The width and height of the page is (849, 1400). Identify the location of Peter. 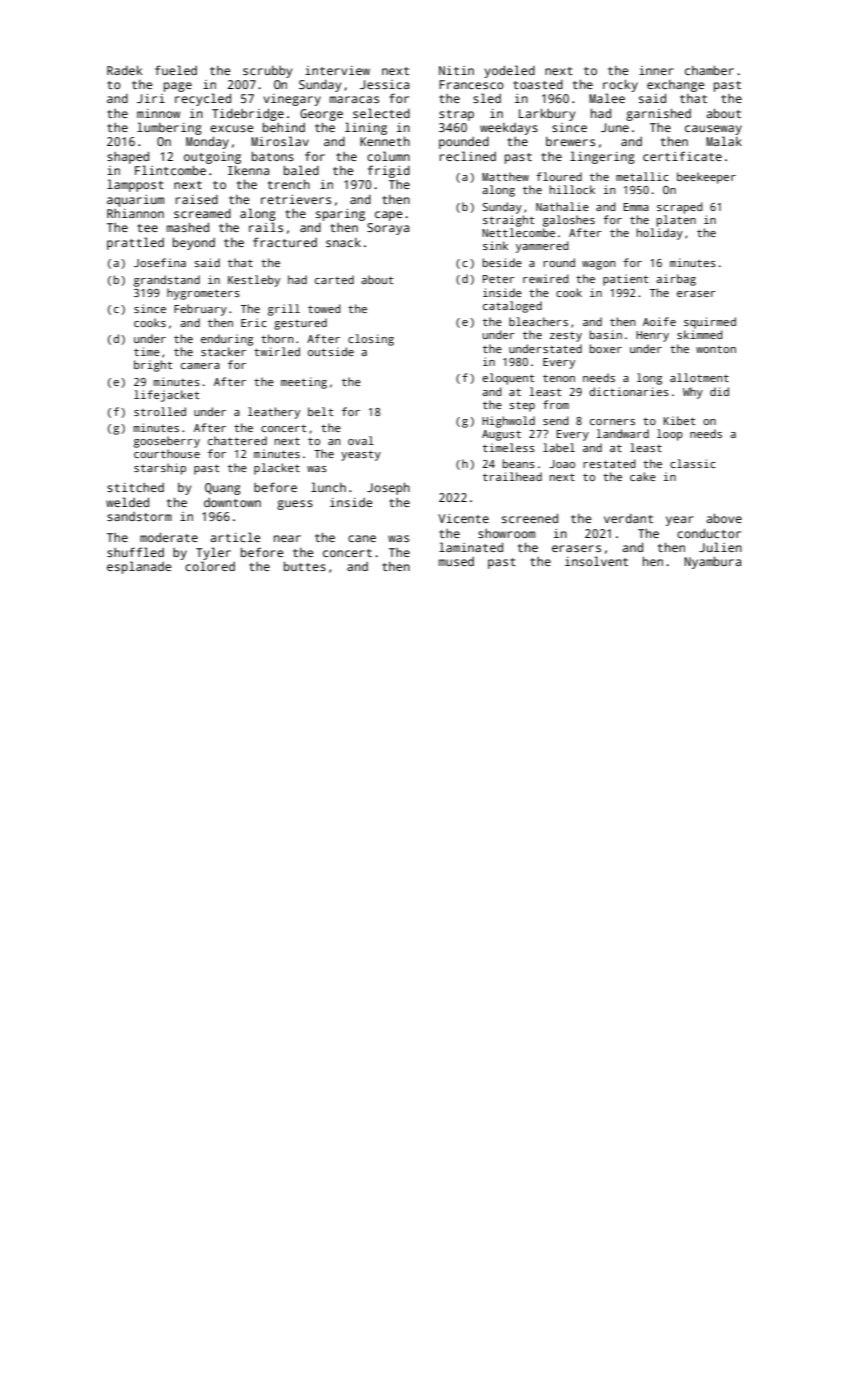
(499, 279).
